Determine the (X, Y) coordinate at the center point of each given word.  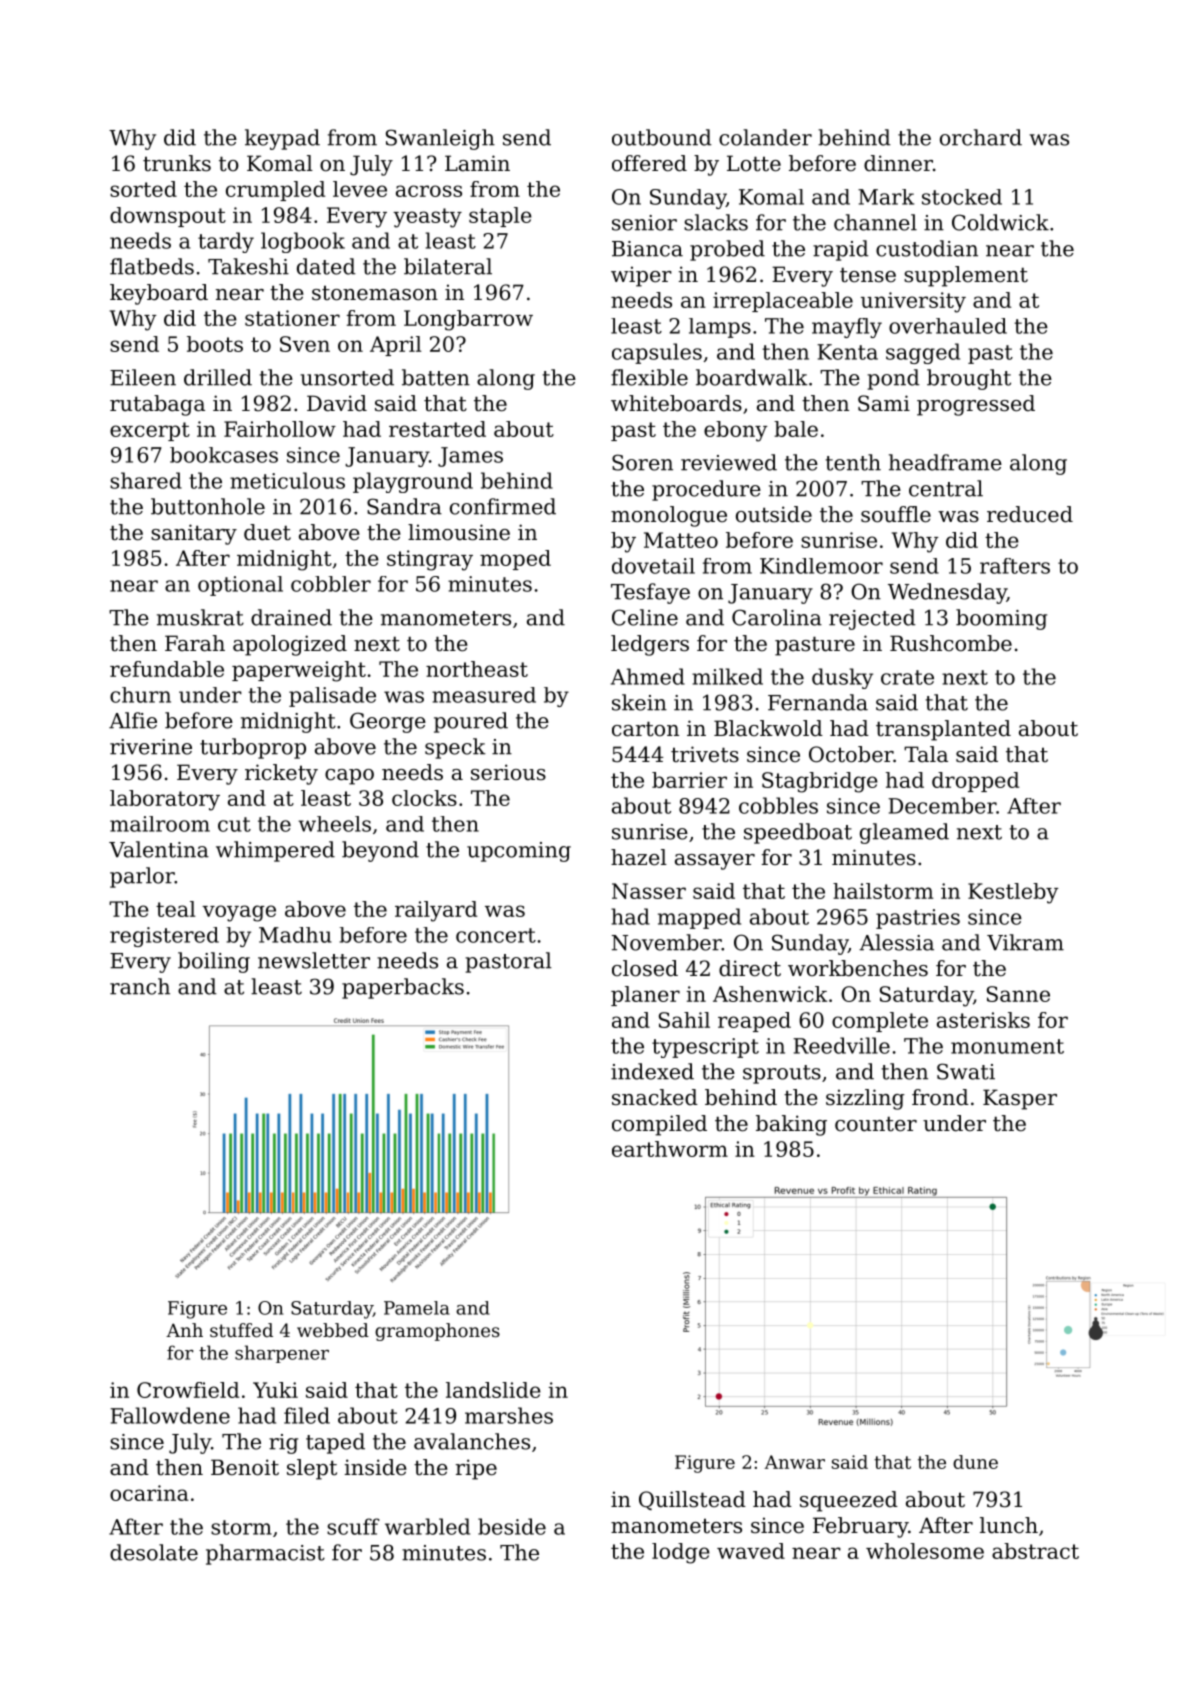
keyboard (159, 294)
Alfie (133, 720)
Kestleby (1013, 893)
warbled (427, 1526)
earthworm (670, 1149)
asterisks (983, 1020)
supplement (966, 276)
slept (312, 1469)
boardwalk (752, 377)
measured (484, 695)
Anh (184, 1330)
